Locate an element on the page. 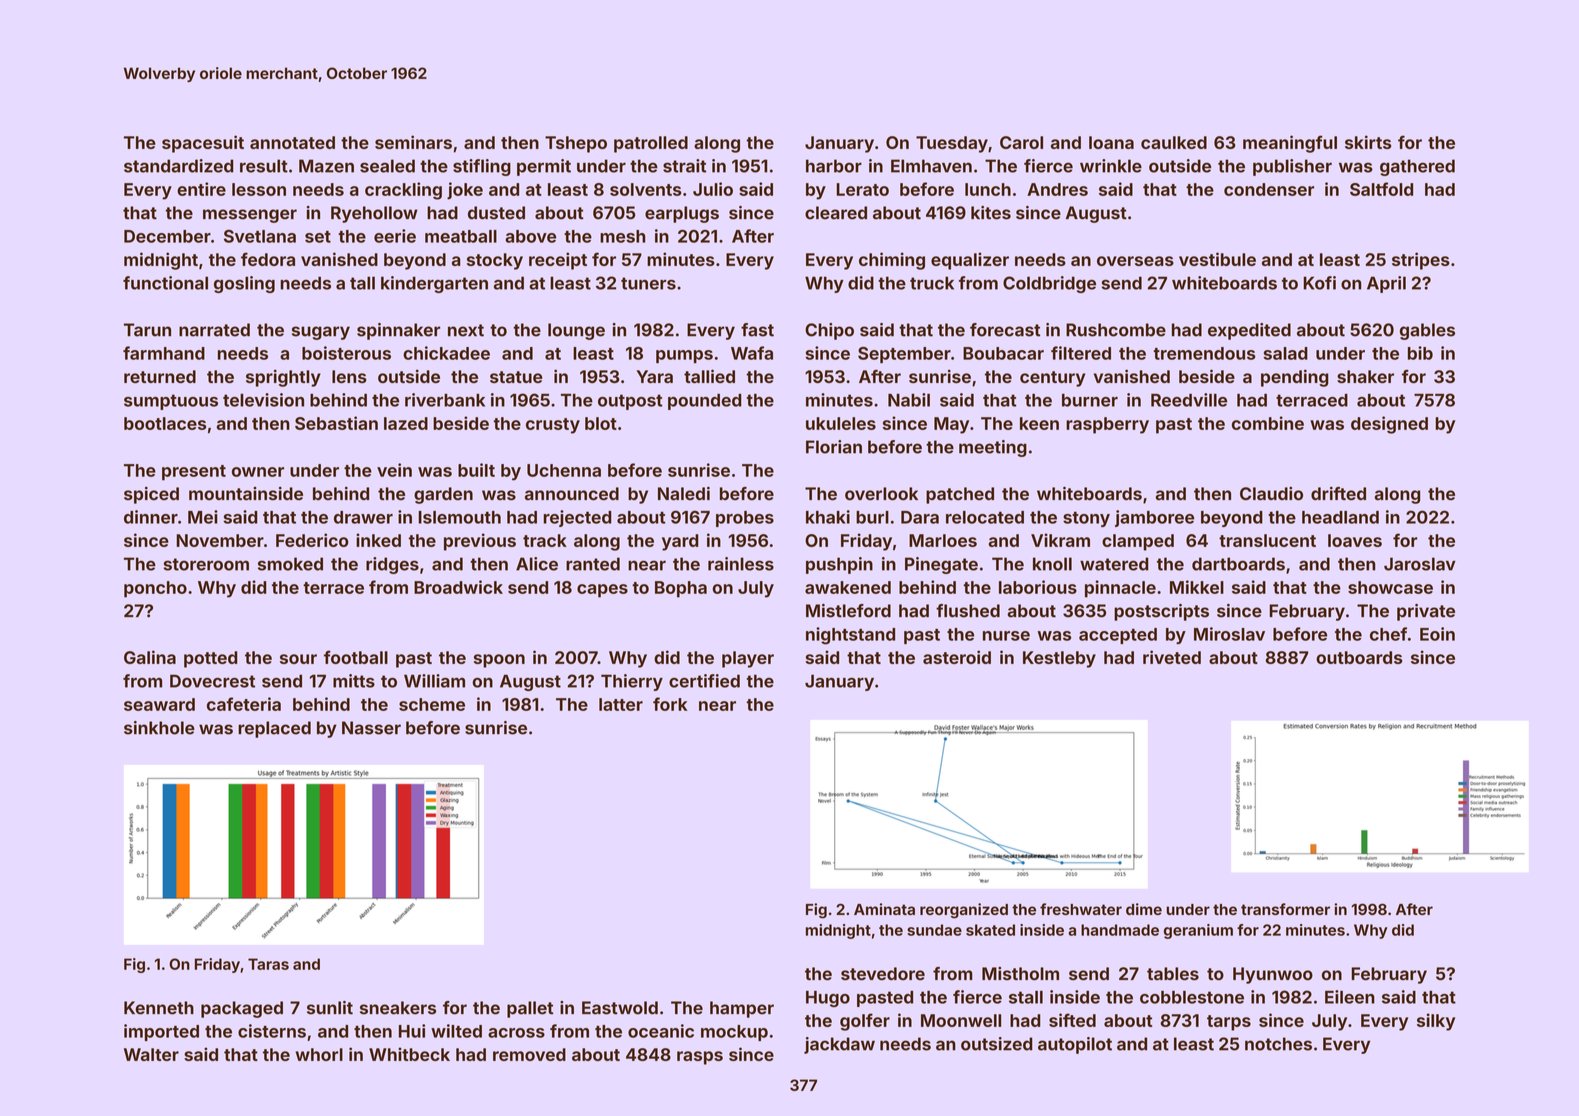 This page has width=1579, height=1116. rasps is located at coordinates (700, 1058).
